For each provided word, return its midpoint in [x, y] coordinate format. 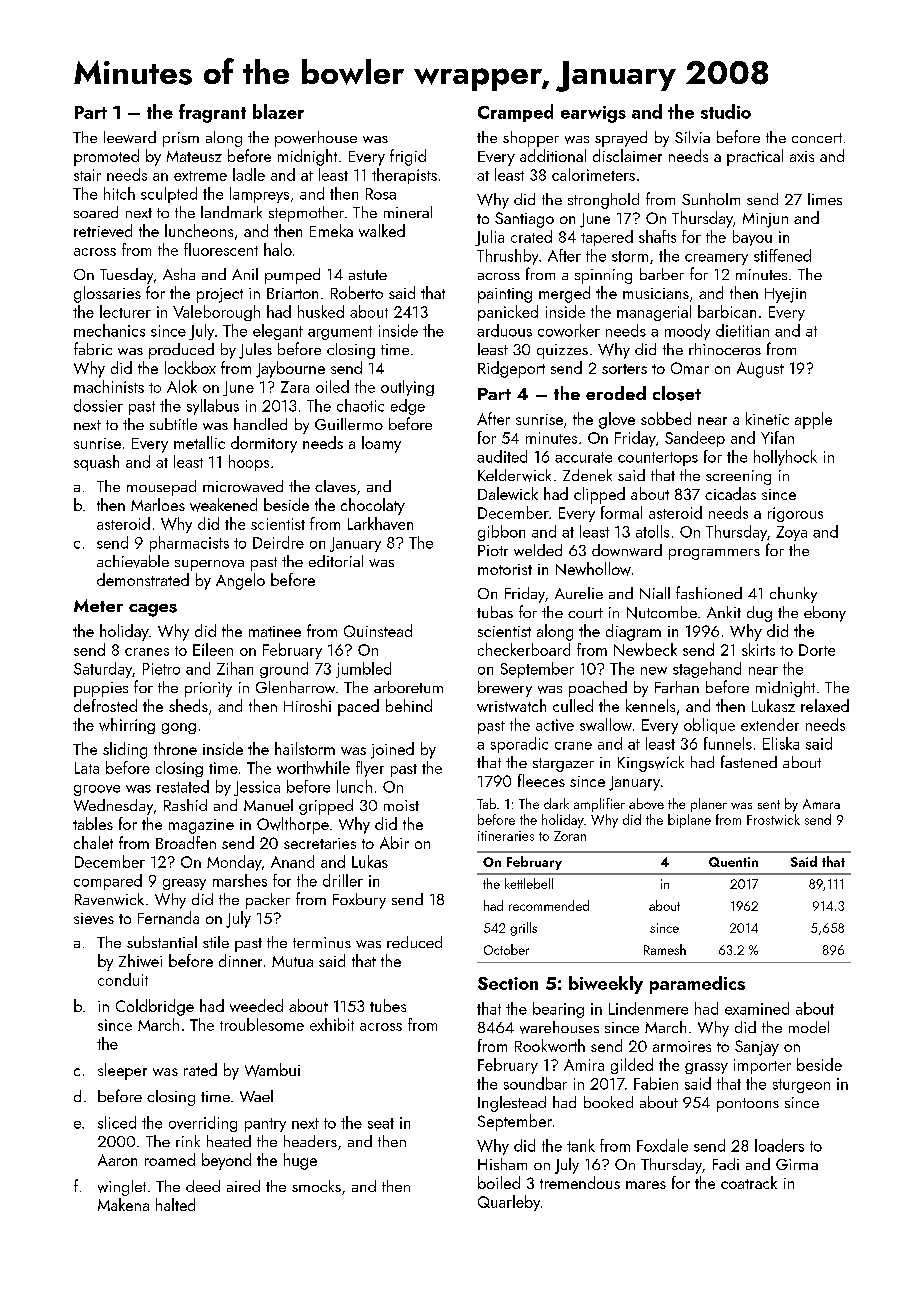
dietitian [742, 330]
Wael [256, 1096]
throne [175, 748]
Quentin [733, 862]
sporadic [519, 745]
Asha [179, 274]
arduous [504, 330]
